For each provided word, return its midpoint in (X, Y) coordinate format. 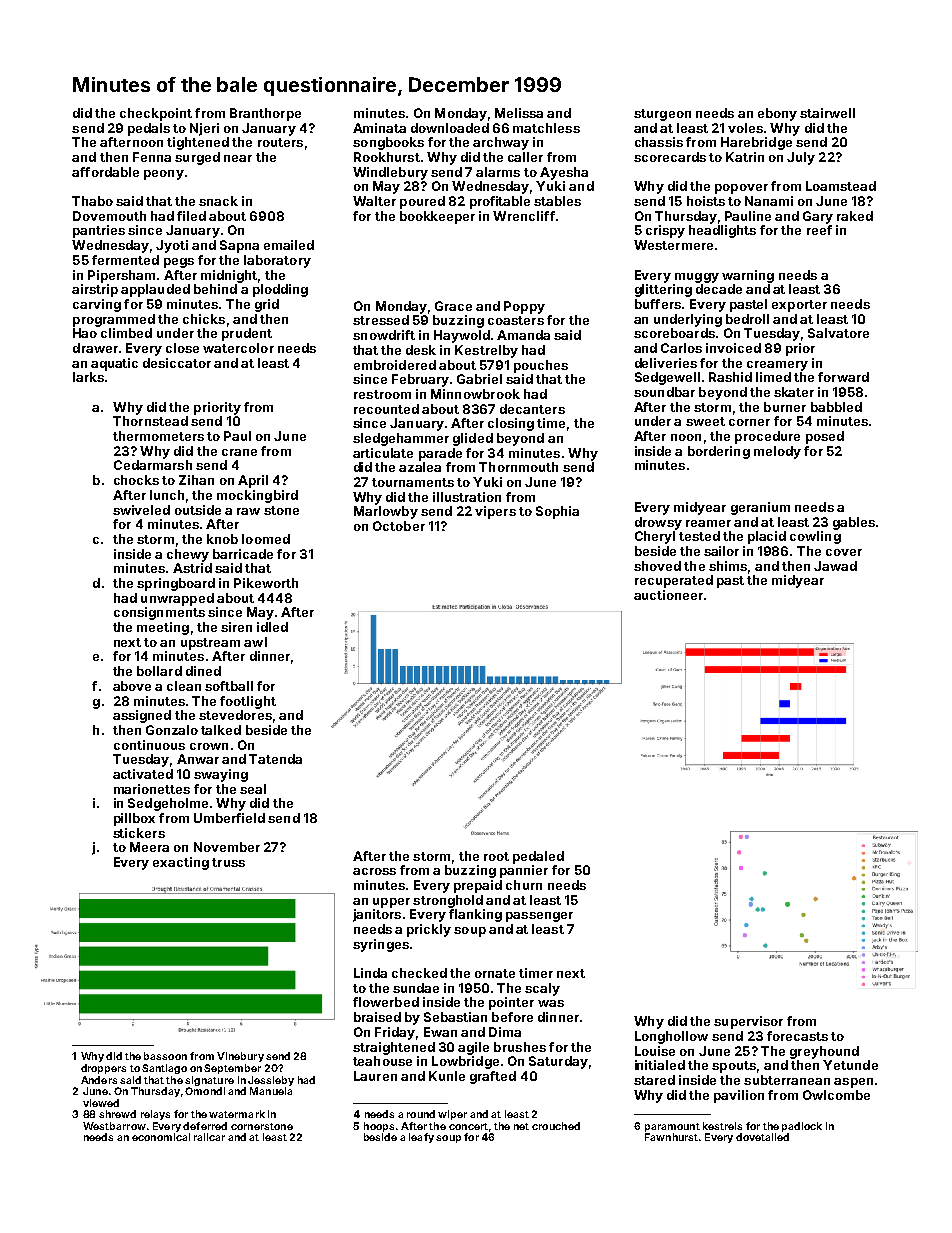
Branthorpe (265, 114)
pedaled (538, 857)
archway (501, 143)
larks (88, 377)
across (374, 871)
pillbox (134, 819)
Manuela (271, 1091)
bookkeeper (437, 217)
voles (745, 128)
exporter (799, 306)
